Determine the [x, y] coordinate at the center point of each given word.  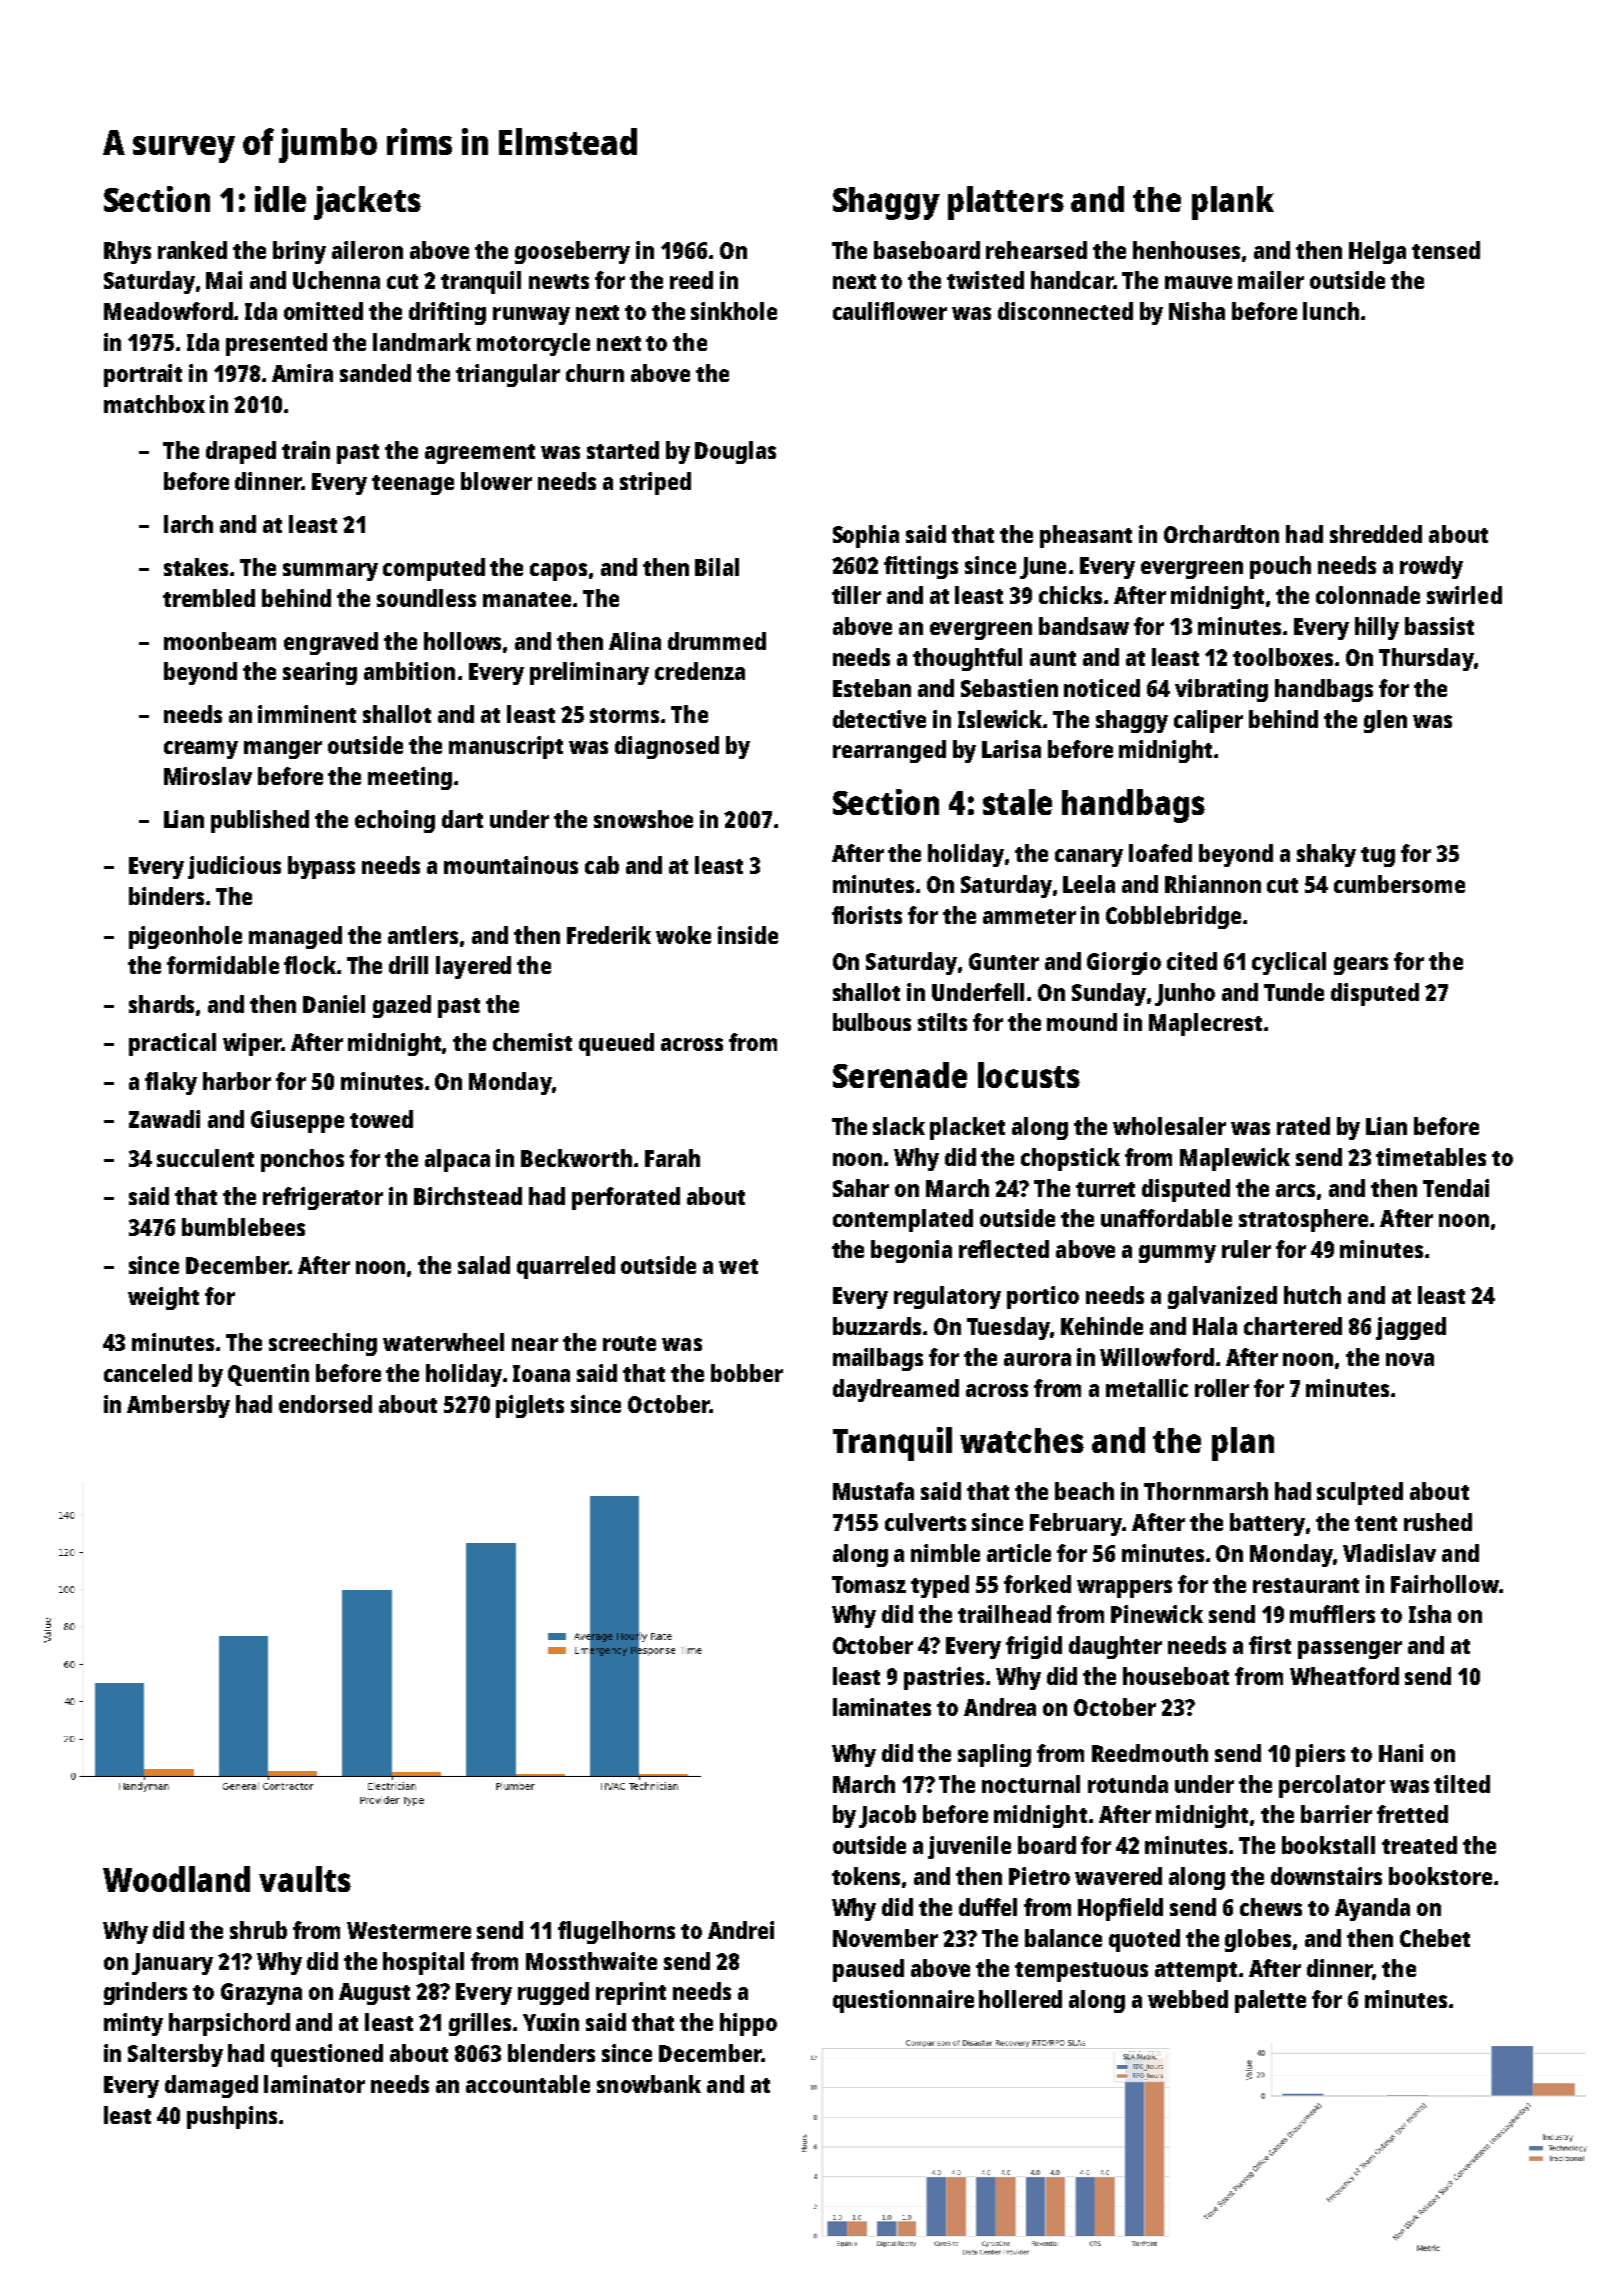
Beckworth [576, 1158]
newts [559, 281]
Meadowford [168, 311]
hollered [1020, 1999]
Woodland [176, 1879]
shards [161, 1004]
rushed [1438, 1522]
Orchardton [1221, 534]
